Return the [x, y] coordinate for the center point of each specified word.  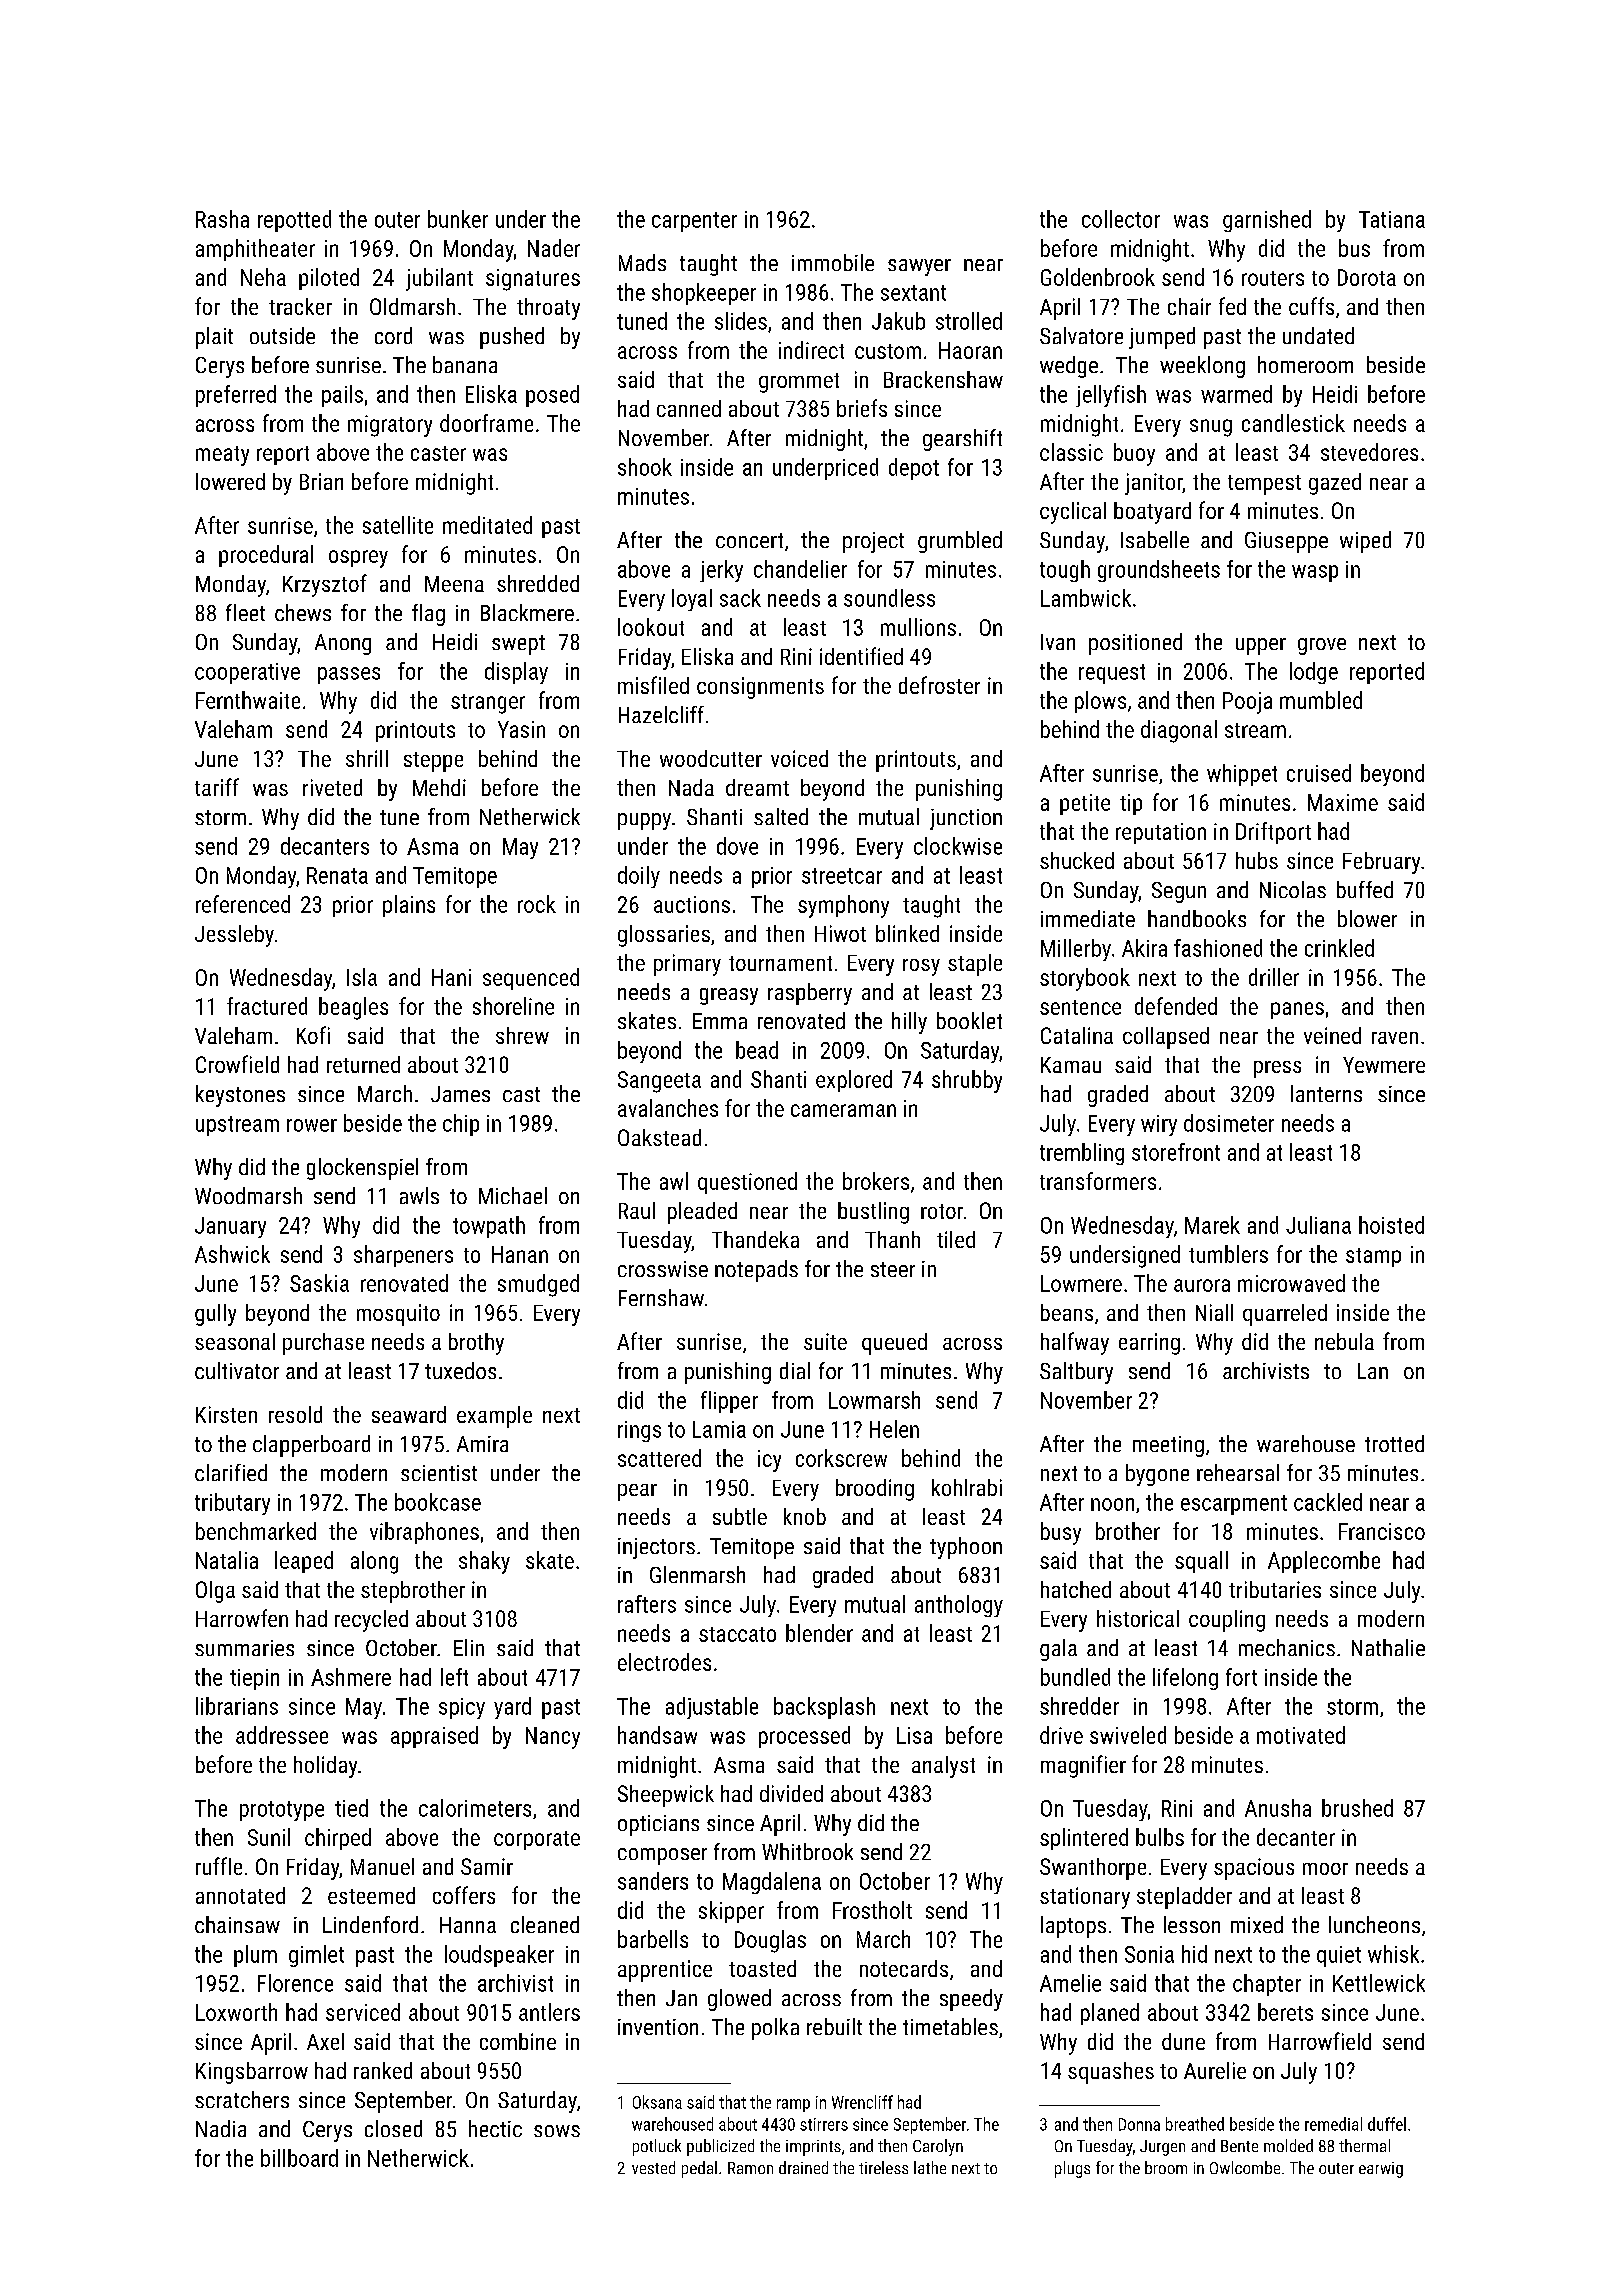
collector [1121, 219]
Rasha [222, 219]
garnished [1267, 221]
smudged [538, 1285]
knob [805, 1516]
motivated [1301, 1735]
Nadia [221, 2128]
